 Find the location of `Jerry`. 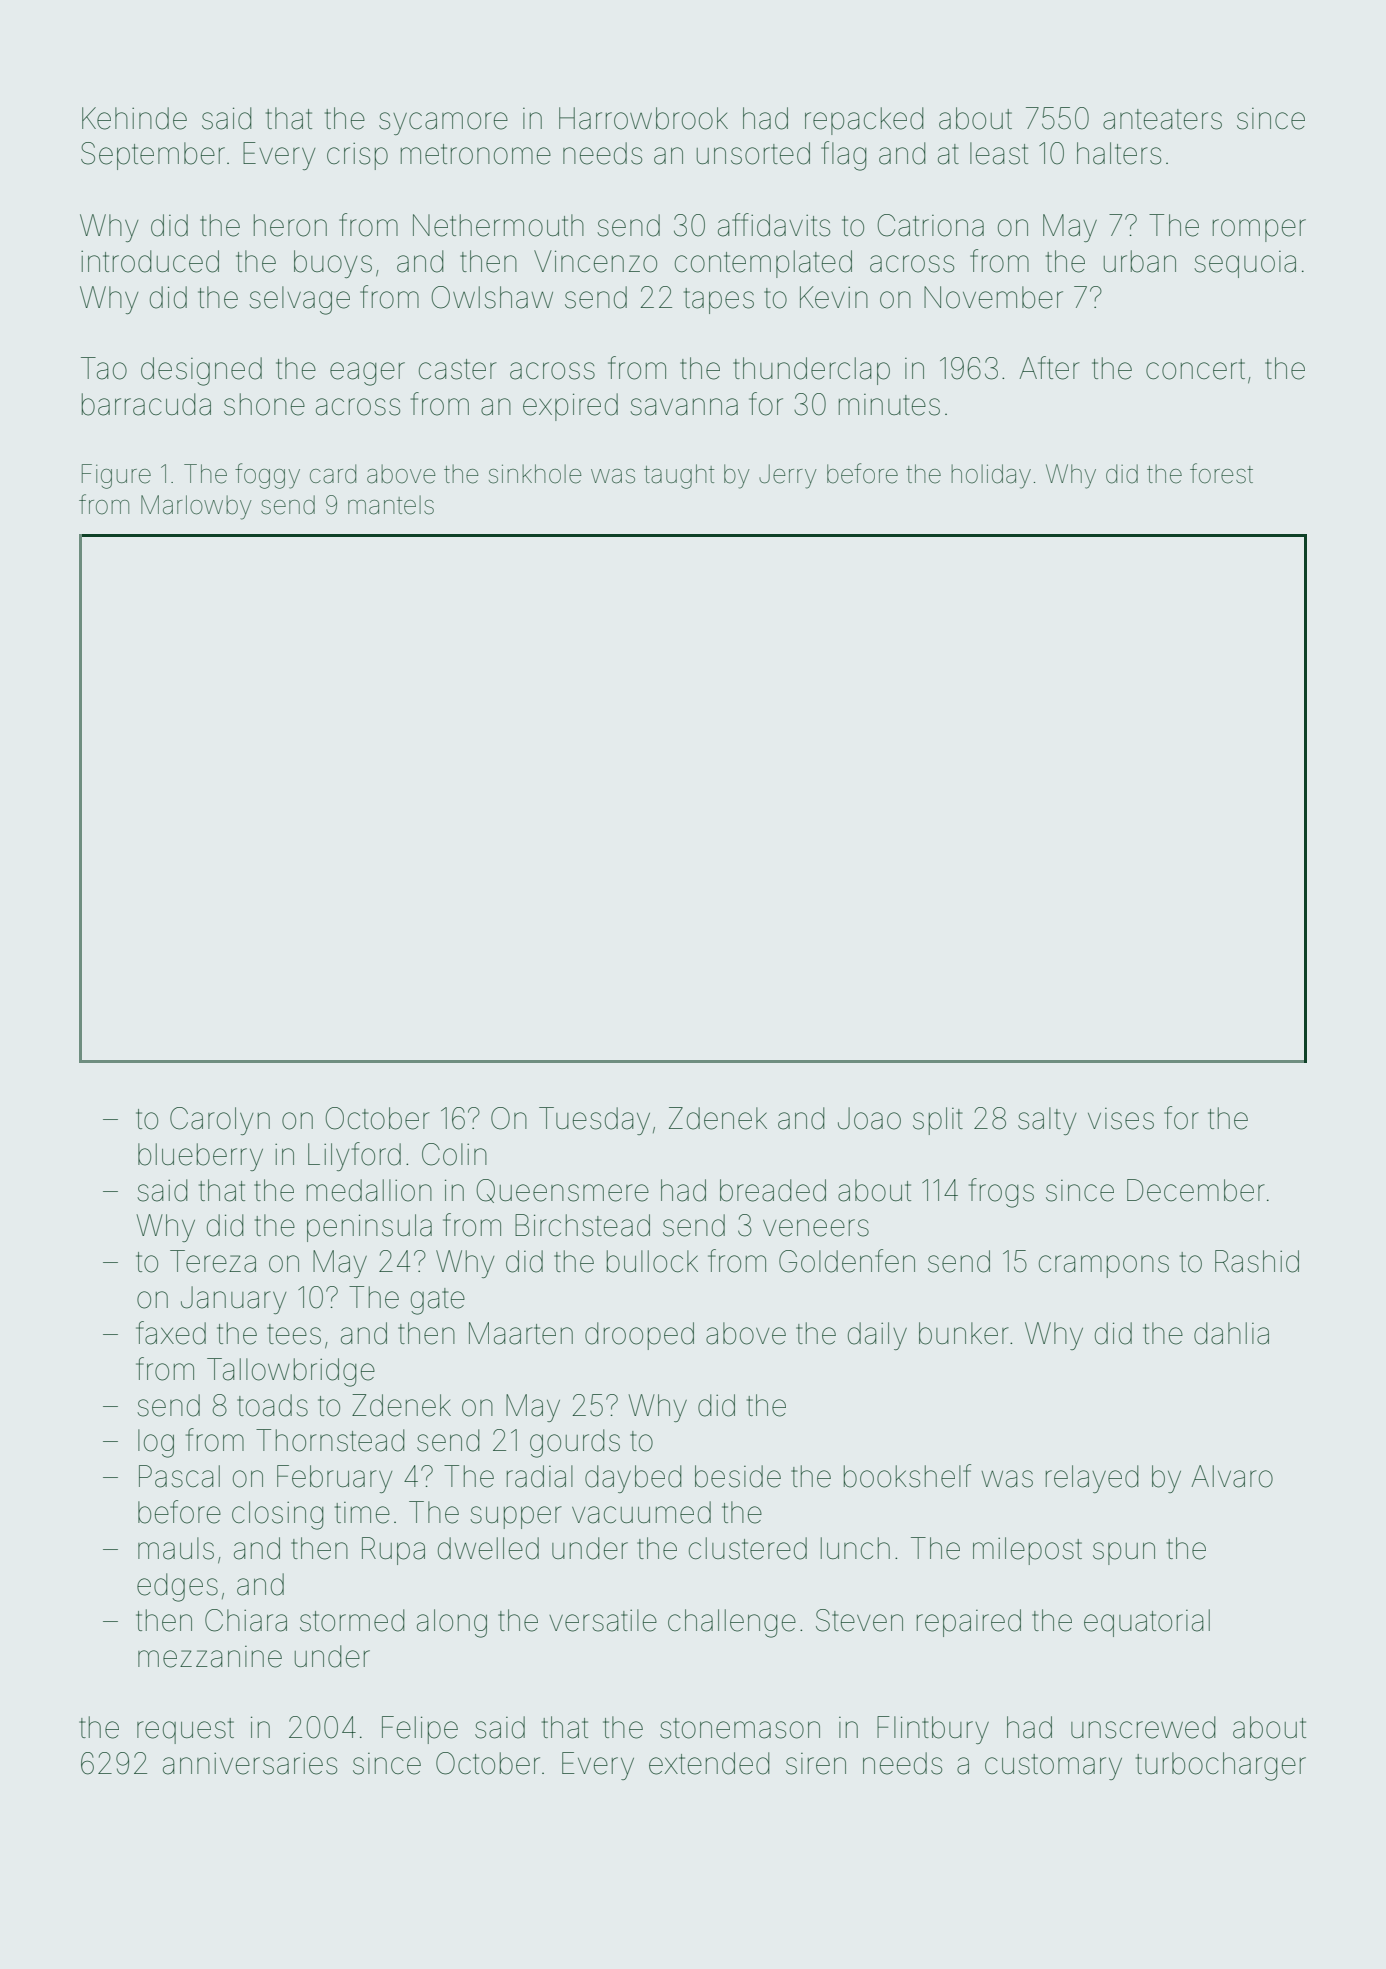

Jerry is located at coordinates (788, 476).
